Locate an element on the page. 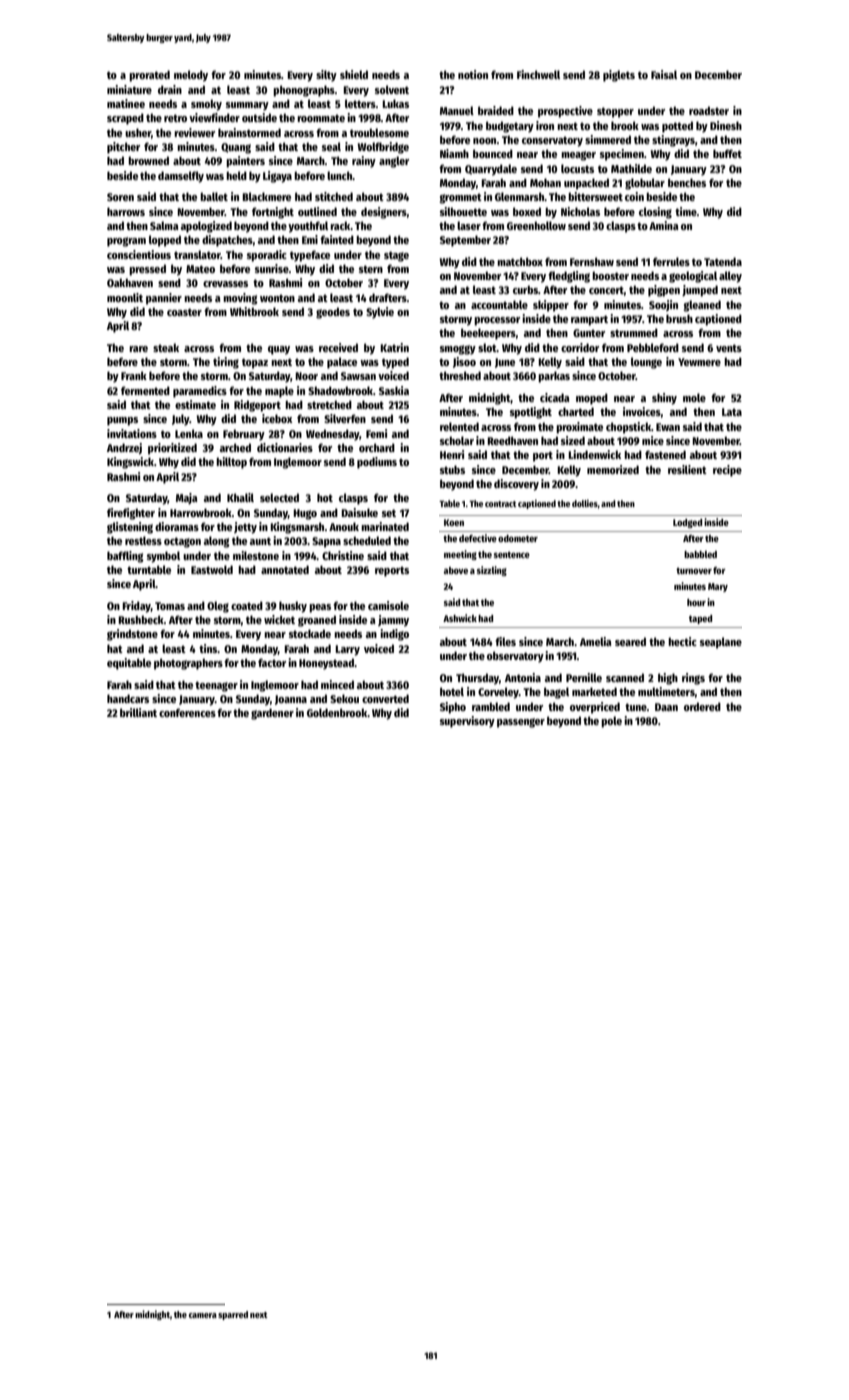 The image size is (849, 1400). Lata is located at coordinates (732, 412).
